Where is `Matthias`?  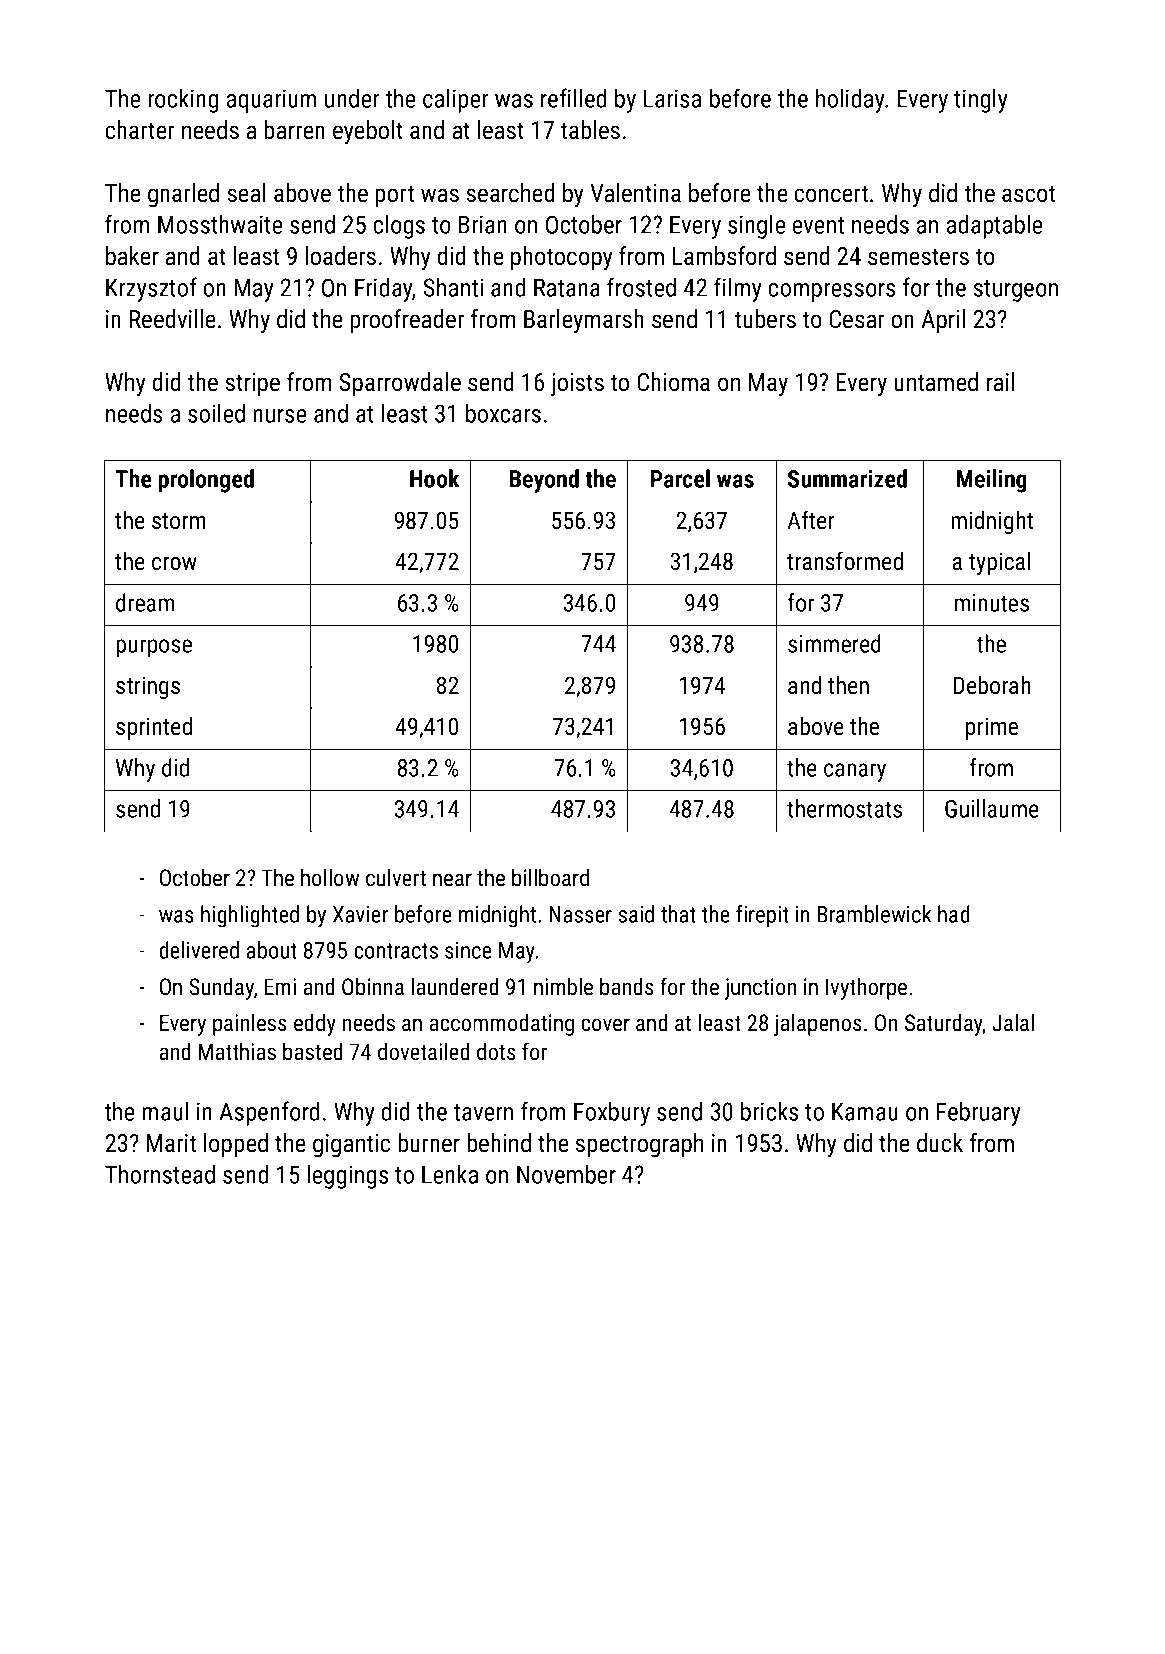 Matthias is located at coordinates (237, 1051).
